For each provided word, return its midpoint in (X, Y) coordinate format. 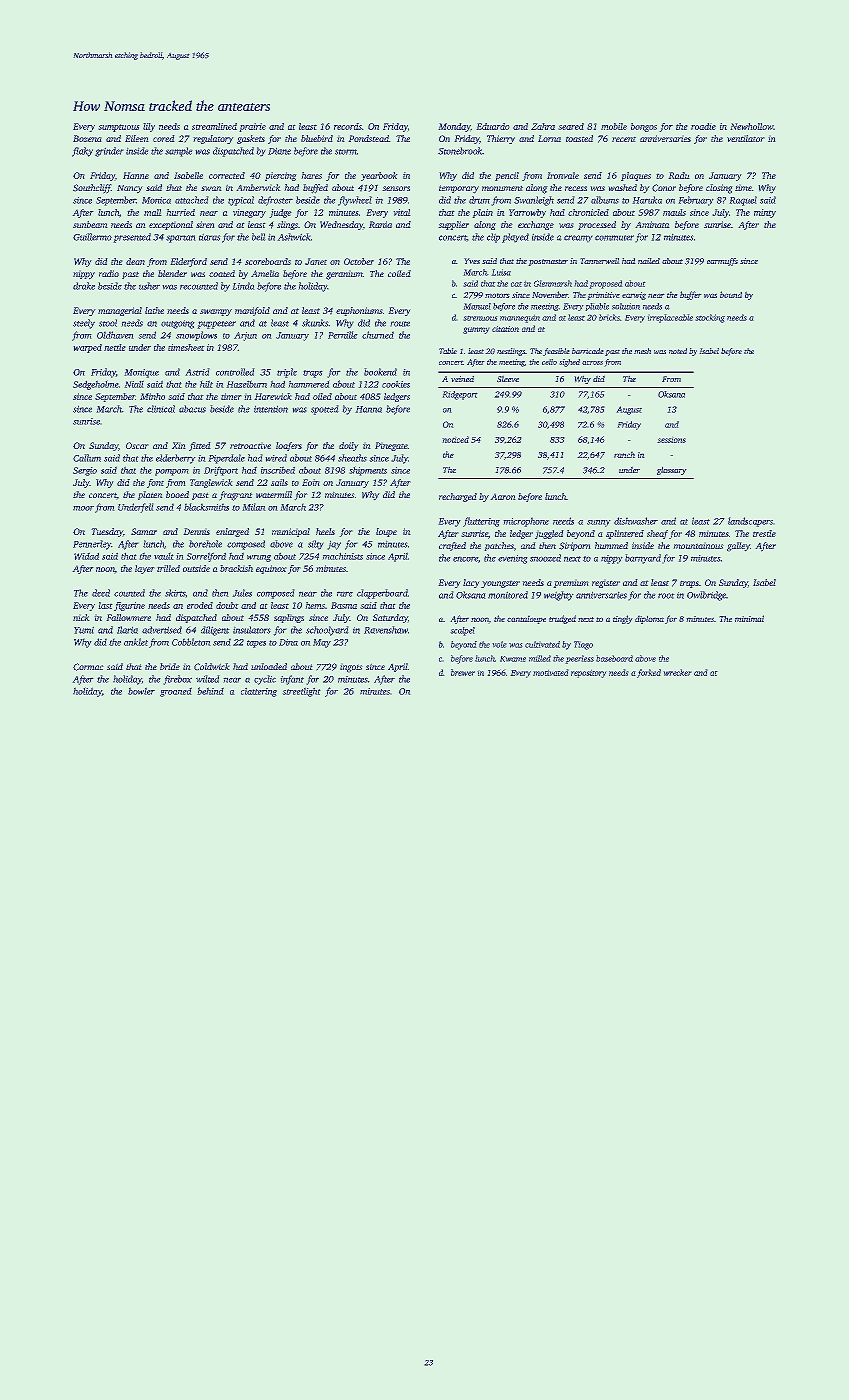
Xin (179, 445)
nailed (649, 261)
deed (101, 593)
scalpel (462, 631)
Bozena (87, 138)
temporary (459, 189)
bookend (380, 372)
